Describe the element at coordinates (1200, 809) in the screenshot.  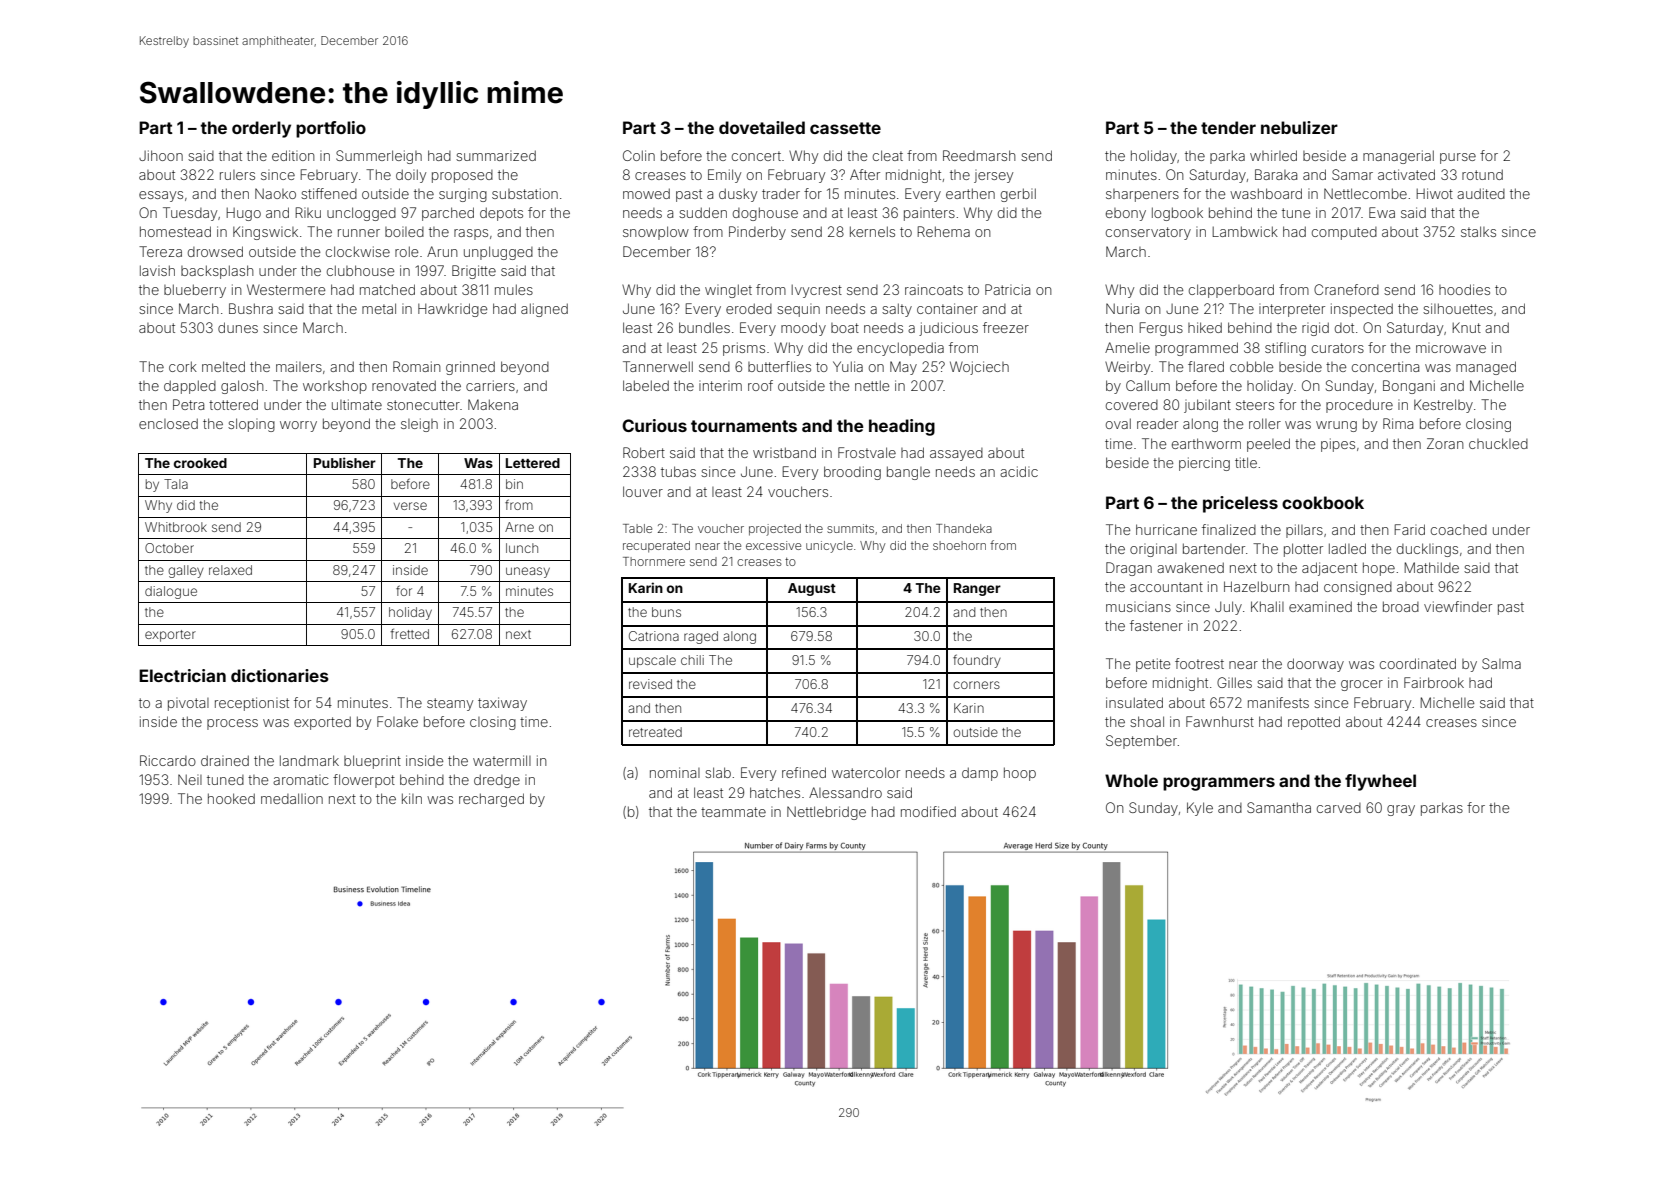
I see `Kyle` at that location.
